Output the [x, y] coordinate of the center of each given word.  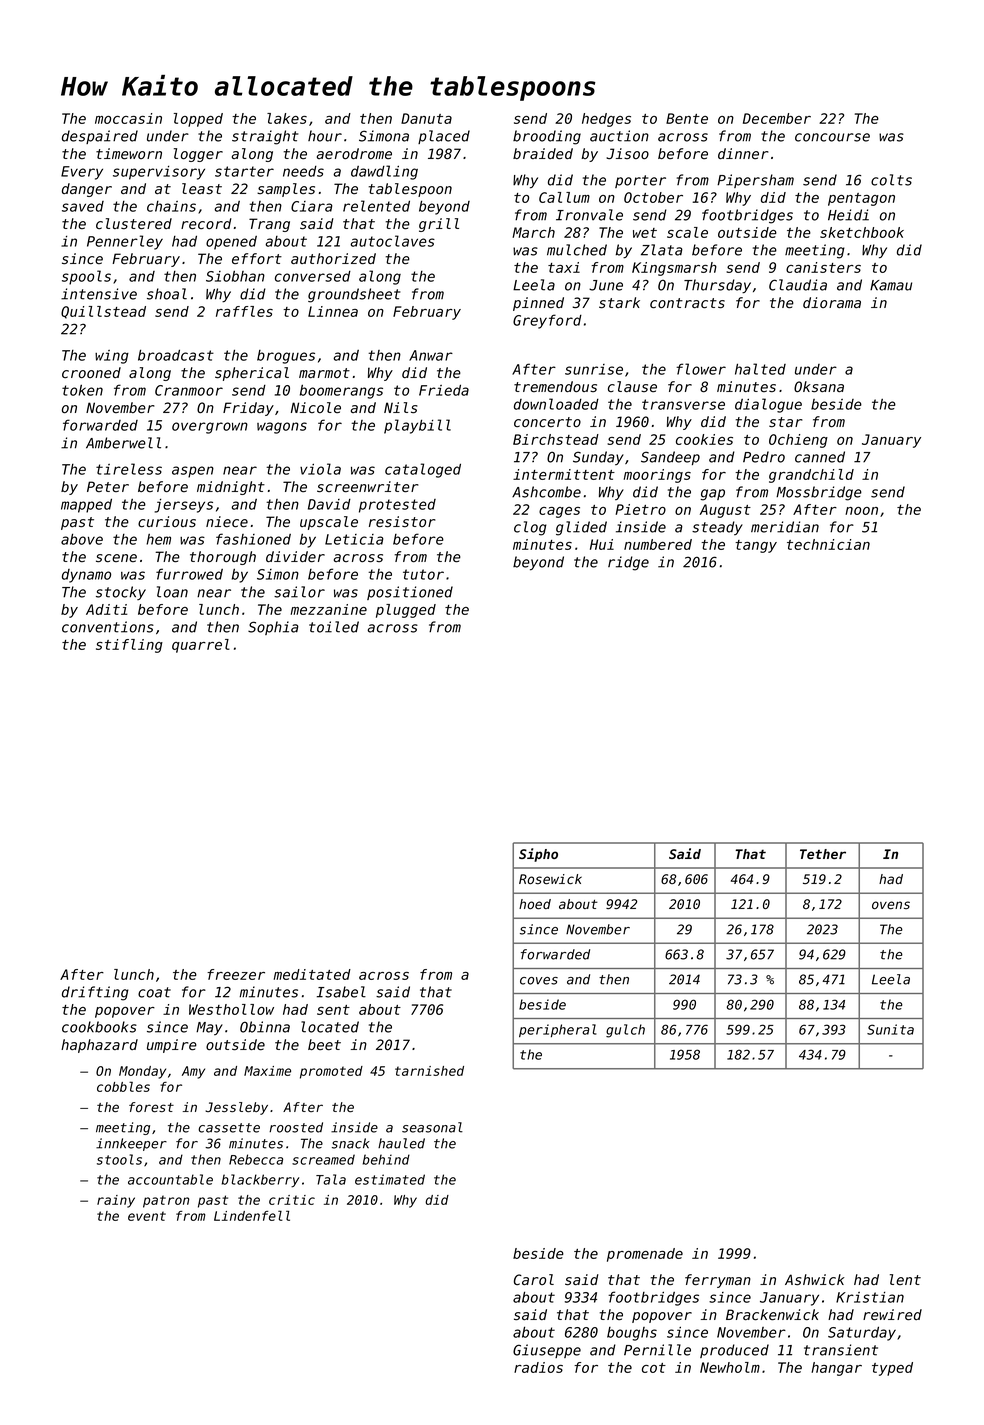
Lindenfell [252, 1215]
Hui [602, 544]
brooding [547, 137]
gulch [625, 1031]
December [777, 118]
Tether [823, 854]
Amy [193, 1072]
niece [227, 522]
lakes [287, 118]
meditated [312, 974]
